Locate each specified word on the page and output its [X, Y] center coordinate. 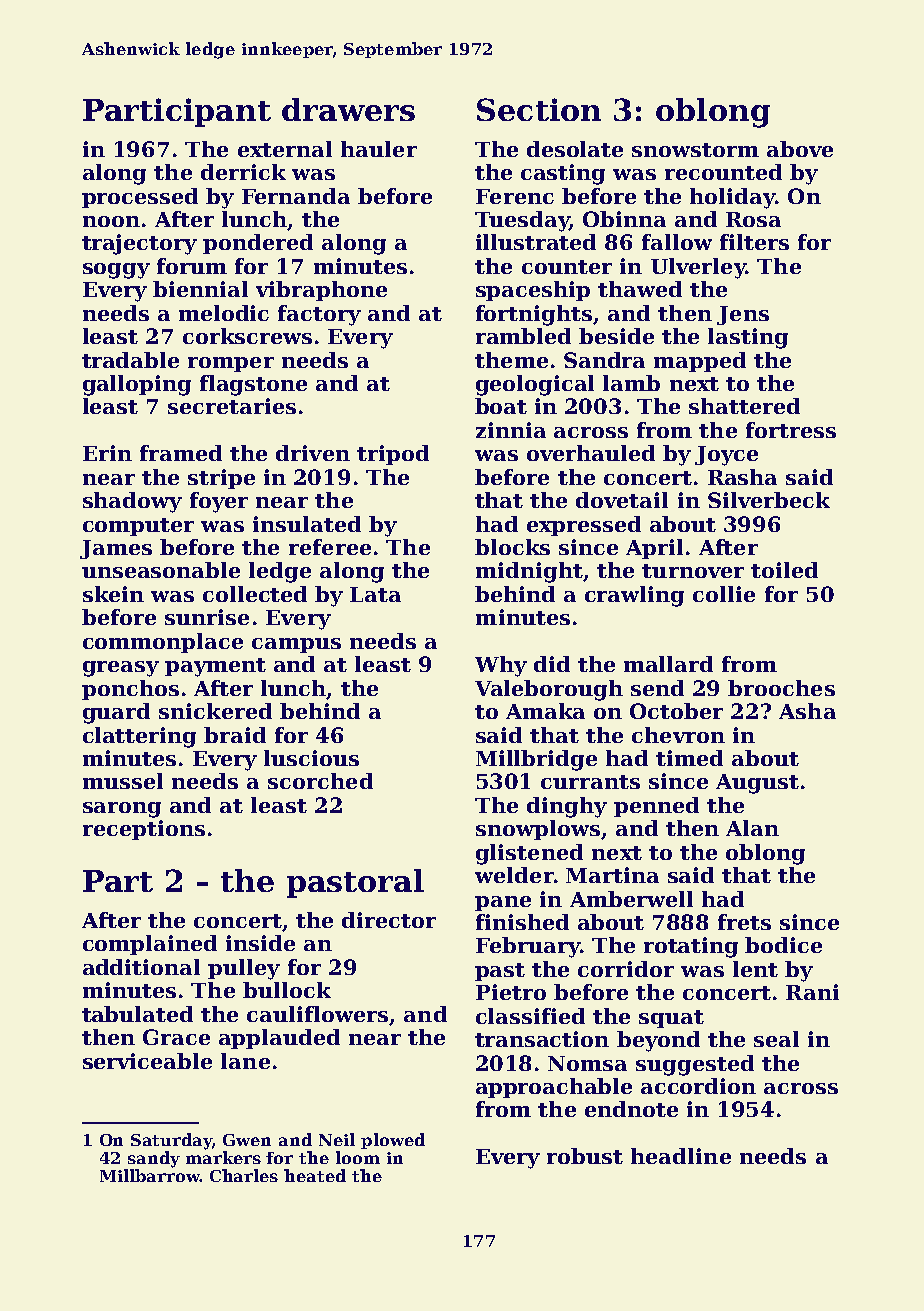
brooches [781, 688]
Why [501, 666]
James [116, 549]
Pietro [511, 992]
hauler [379, 149]
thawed [640, 289]
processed [140, 198]
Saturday [171, 1141]
